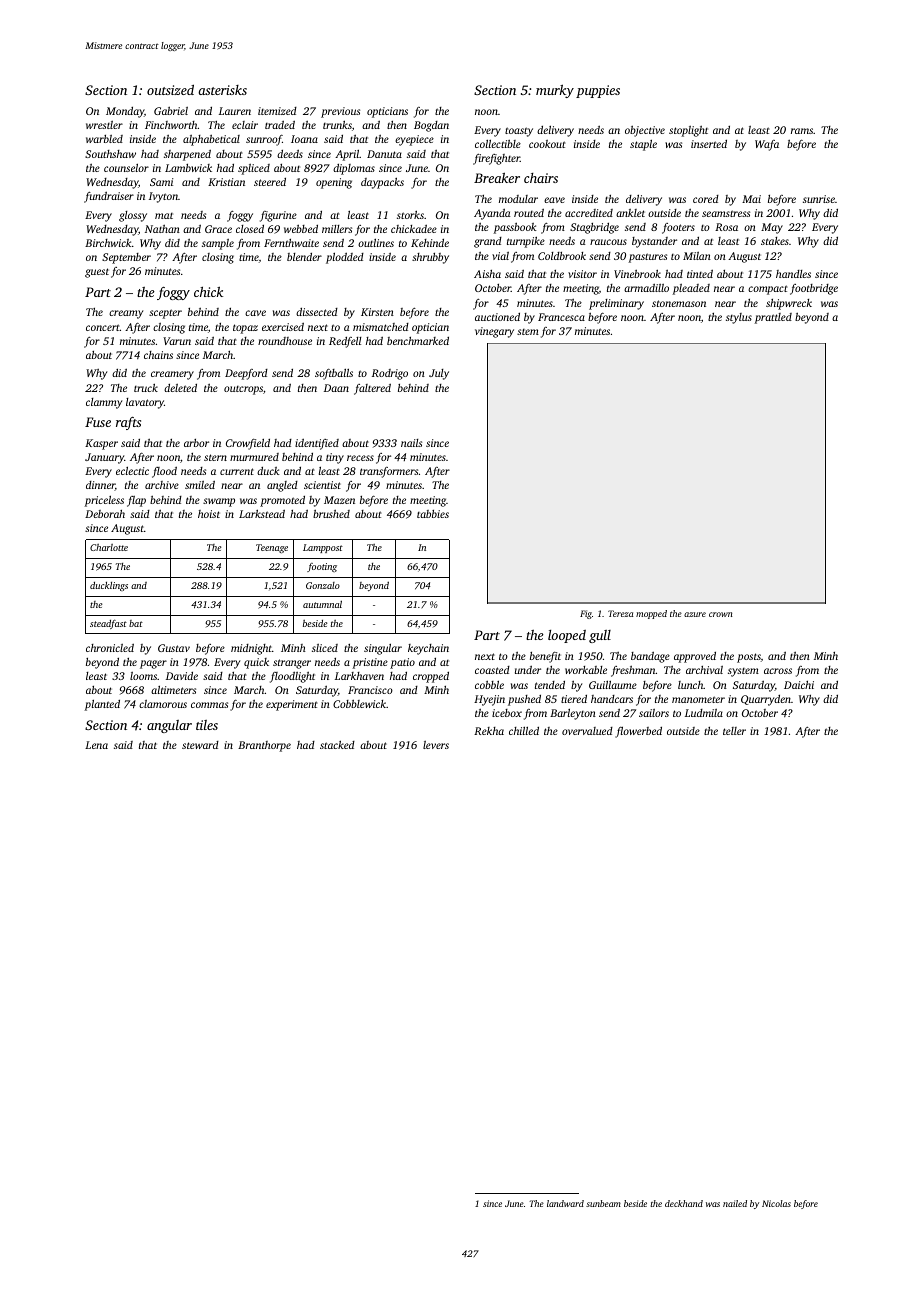  Describe the element at coordinates (163, 197) in the document. I see `Ivyton` at that location.
